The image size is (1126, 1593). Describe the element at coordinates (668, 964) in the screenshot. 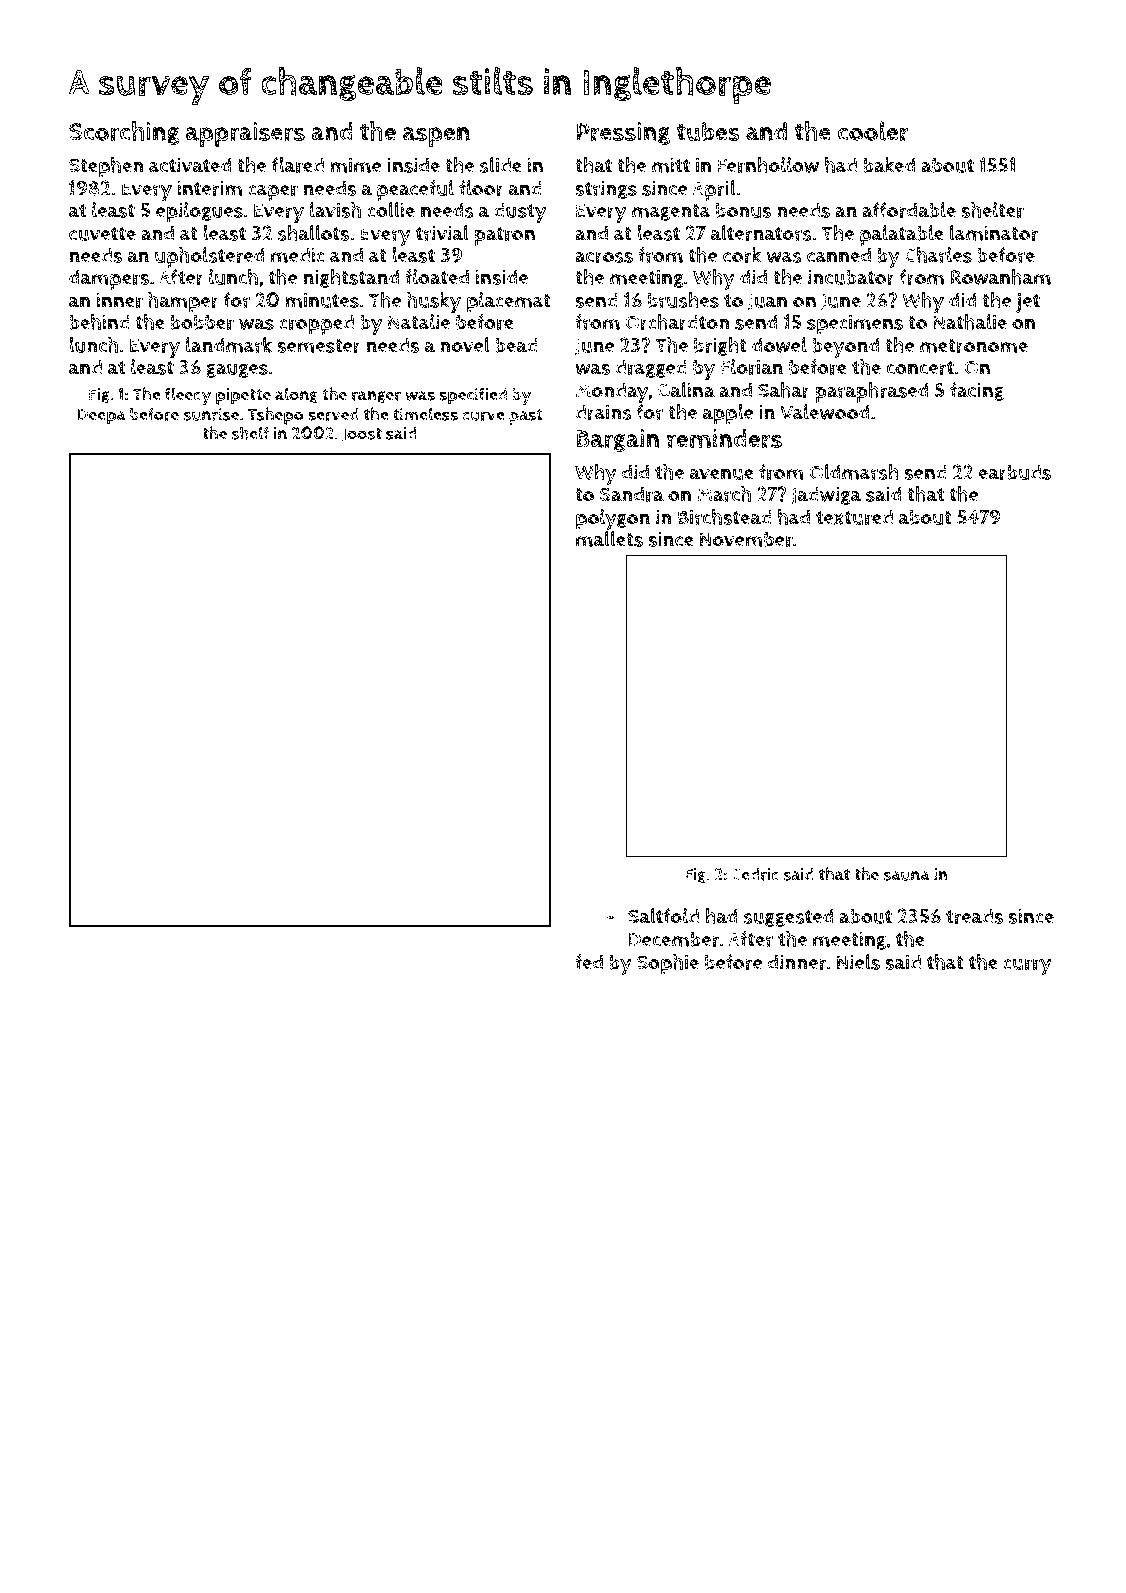

I see `Sophie` at that location.
